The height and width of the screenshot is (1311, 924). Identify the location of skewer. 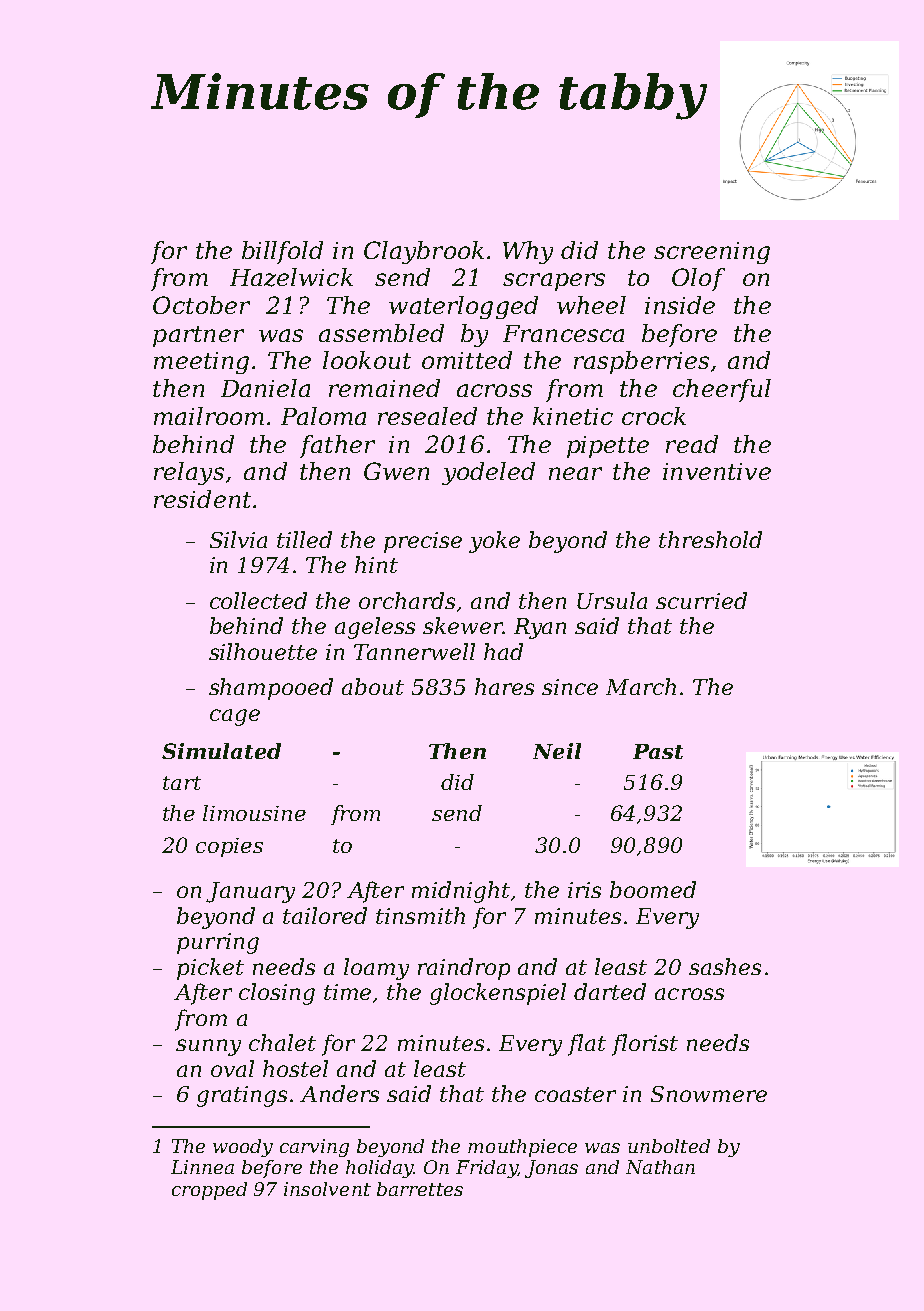
(463, 625).
